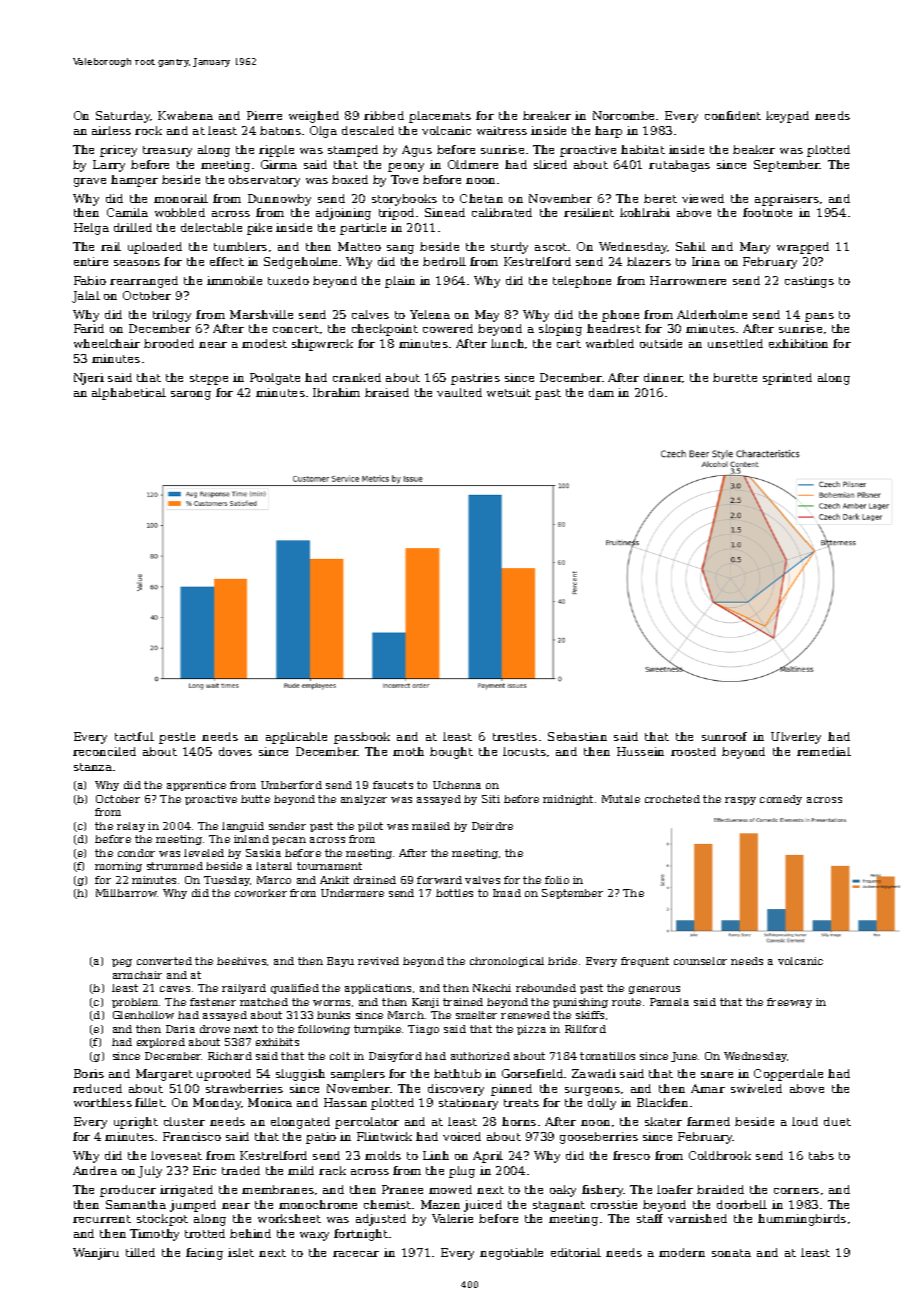 Image resolution: width=924 pixels, height=1308 pixels. What do you see at coordinates (700, 961) in the screenshot?
I see `counselor` at bounding box center [700, 961].
